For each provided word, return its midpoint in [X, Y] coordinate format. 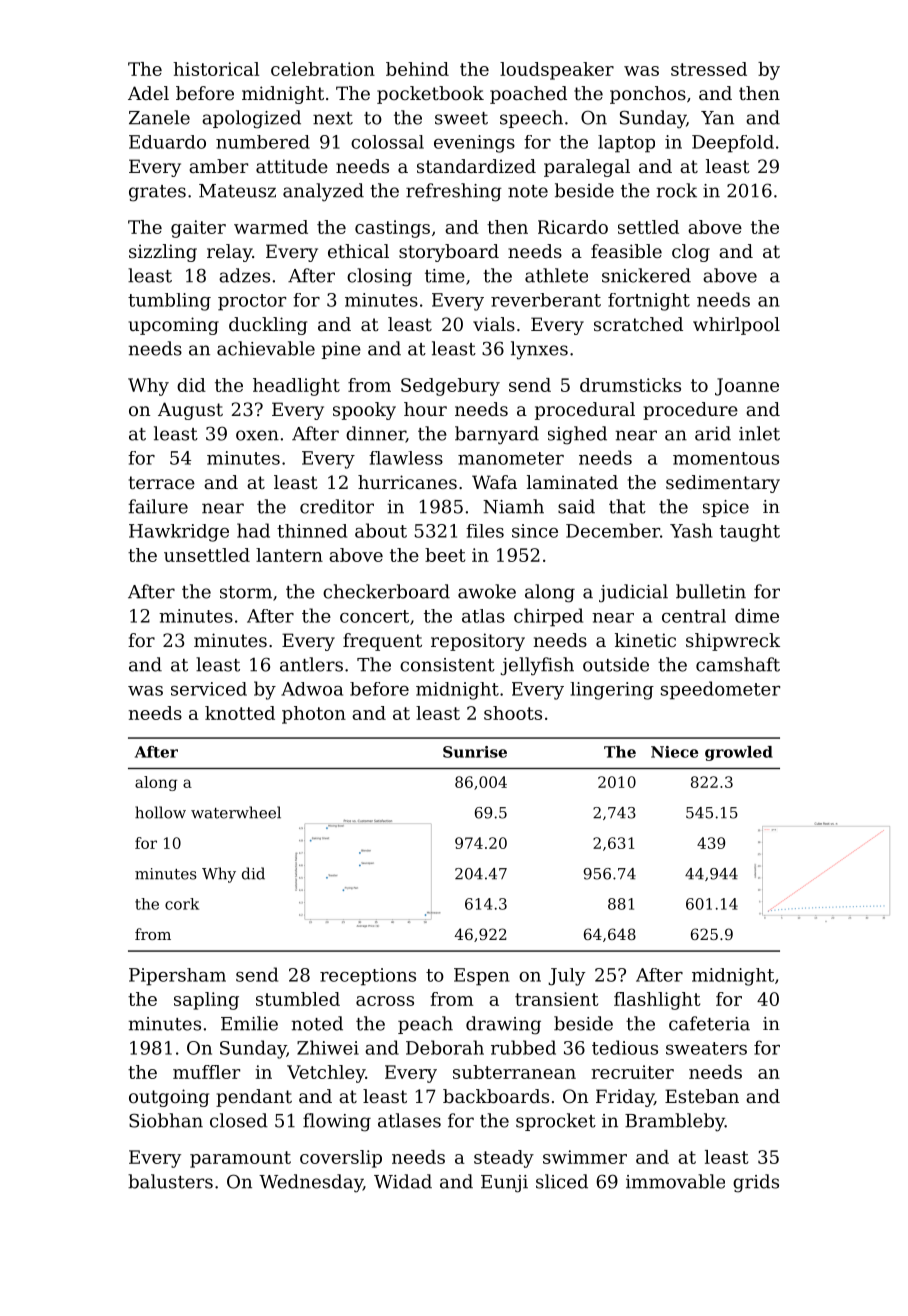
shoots [513, 713]
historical [216, 69]
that [627, 506]
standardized [476, 166]
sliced [562, 1181]
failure [158, 506]
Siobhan [166, 1120]
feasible [626, 251]
